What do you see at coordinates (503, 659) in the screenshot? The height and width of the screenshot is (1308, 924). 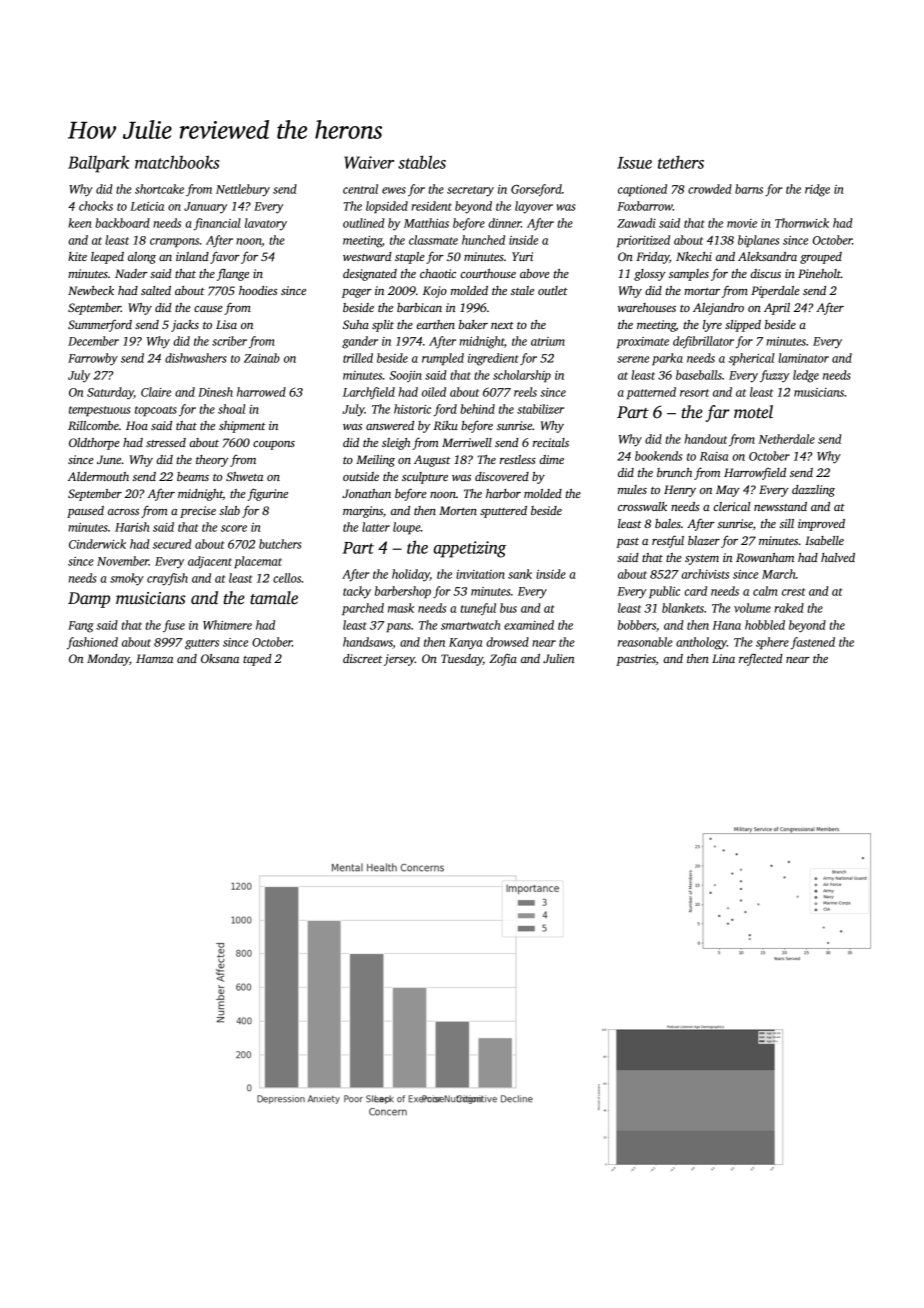 I see `Zofia` at bounding box center [503, 659].
